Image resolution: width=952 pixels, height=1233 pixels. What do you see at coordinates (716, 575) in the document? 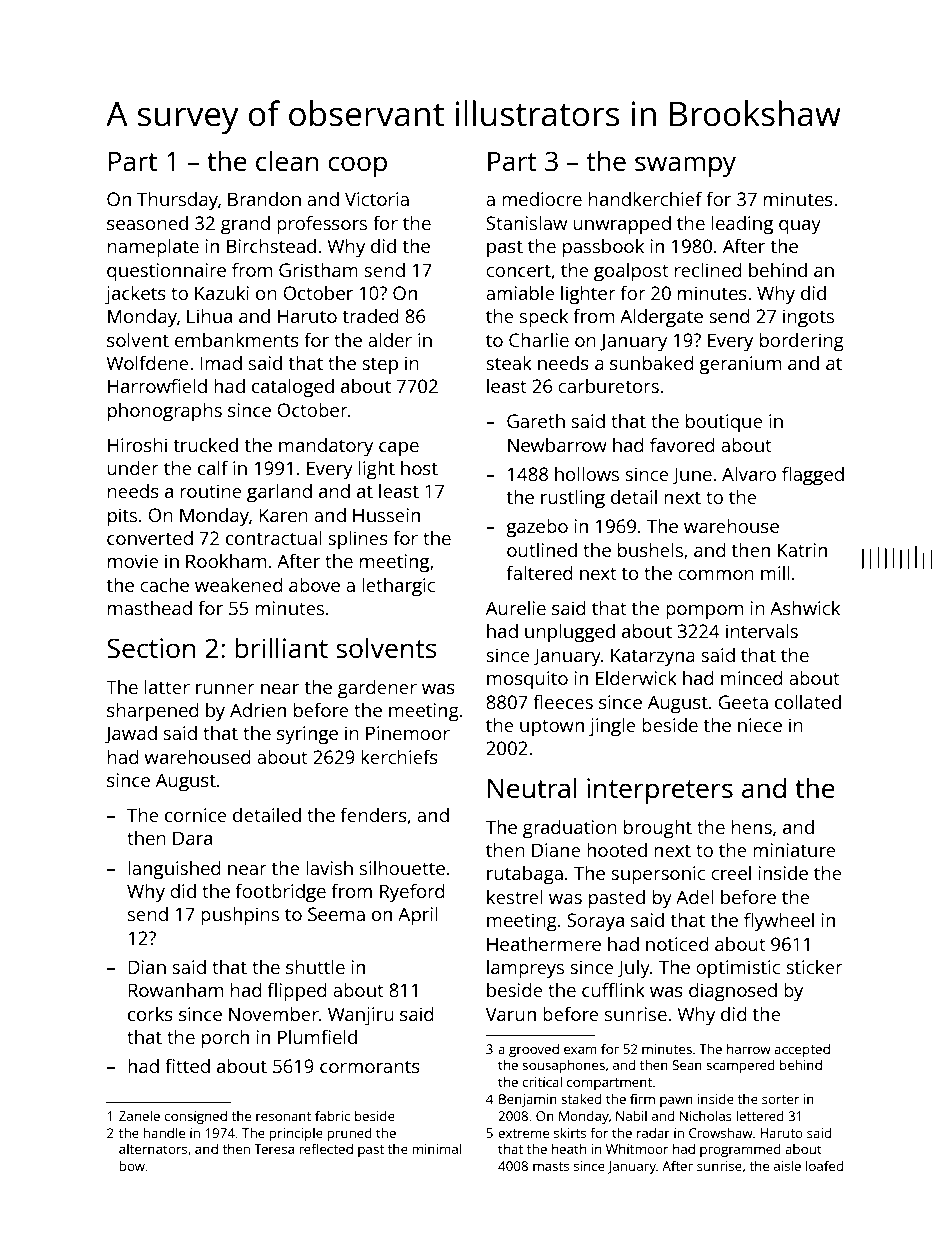
I see `common` at bounding box center [716, 575].
